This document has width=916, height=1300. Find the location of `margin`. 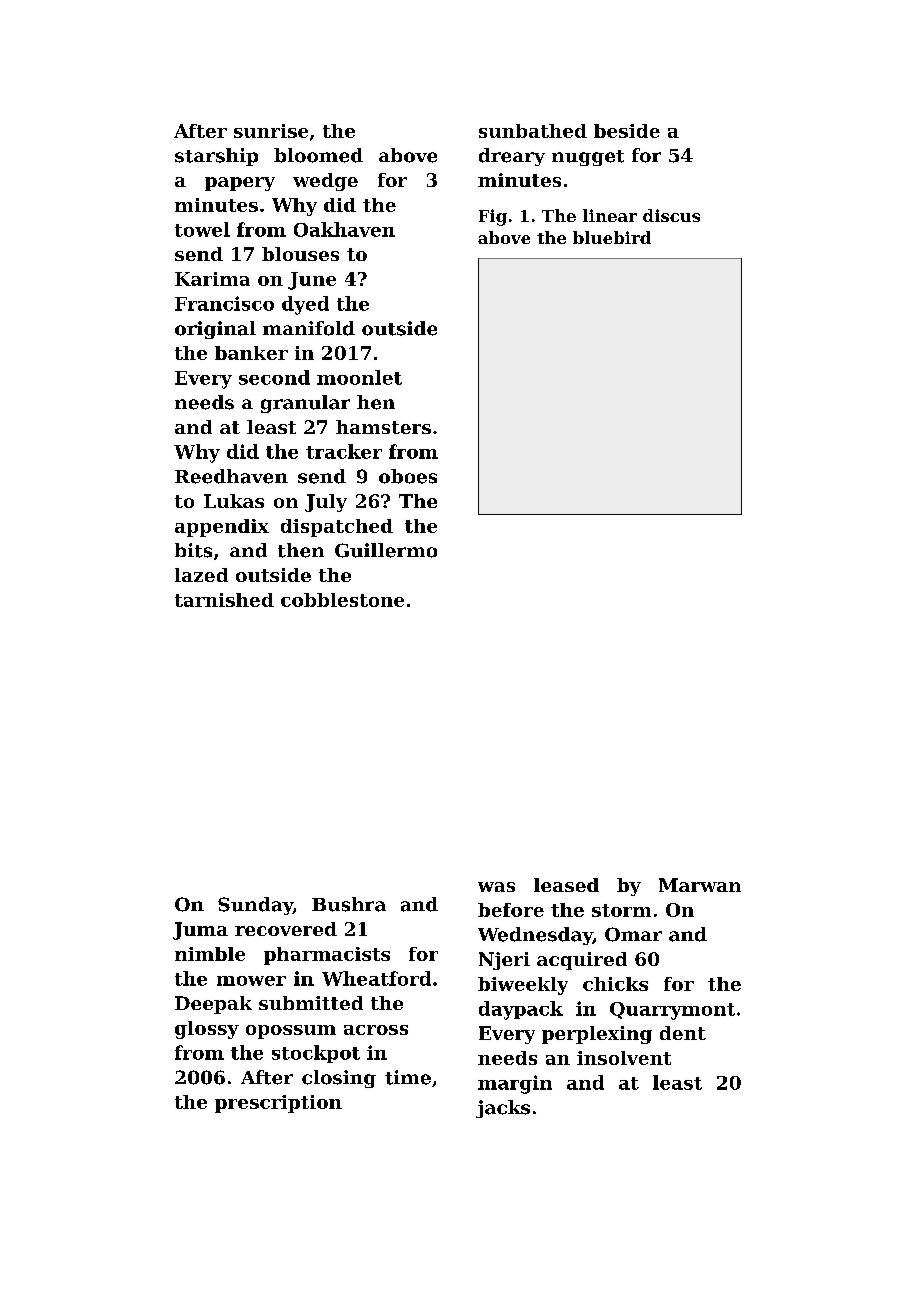

margin is located at coordinates (515, 1084).
